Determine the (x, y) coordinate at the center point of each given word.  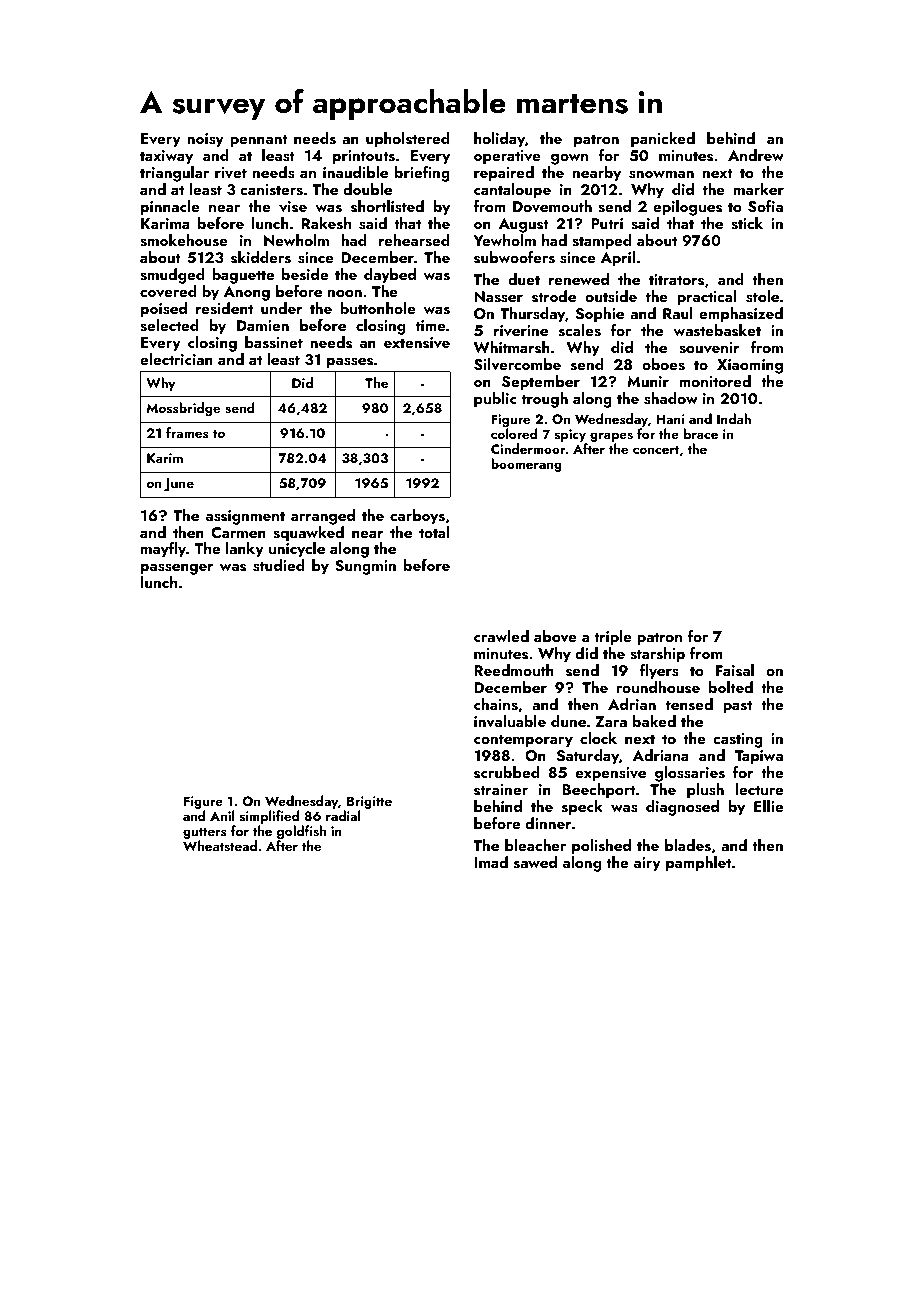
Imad (491, 862)
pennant (259, 141)
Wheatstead (220, 846)
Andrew (756, 155)
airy (647, 864)
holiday (499, 140)
